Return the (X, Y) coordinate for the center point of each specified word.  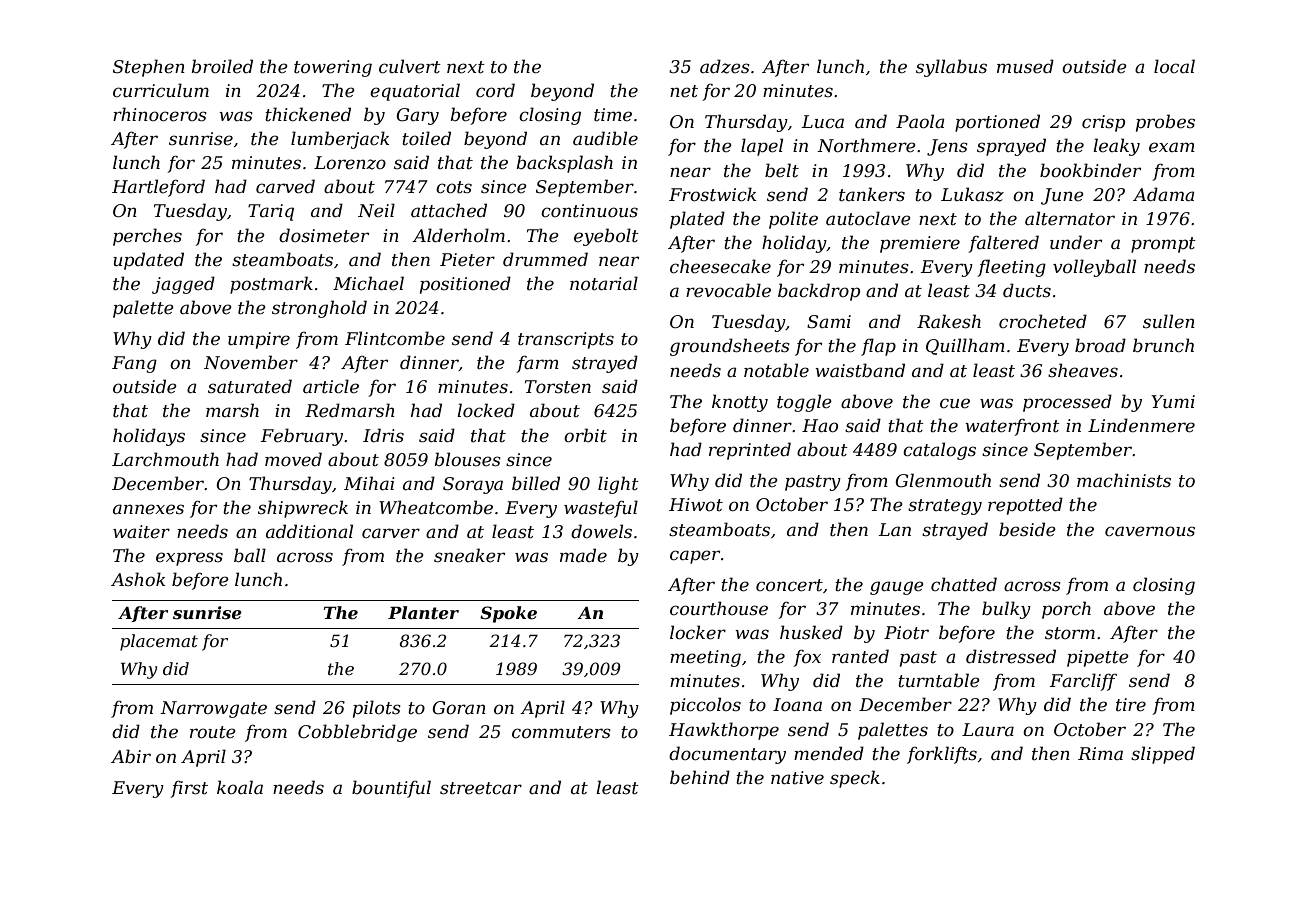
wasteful (601, 509)
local (1174, 66)
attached (449, 210)
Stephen (149, 68)
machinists (1124, 480)
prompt (1163, 245)
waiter (141, 532)
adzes (725, 66)
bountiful (391, 789)
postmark (271, 285)
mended (829, 753)
